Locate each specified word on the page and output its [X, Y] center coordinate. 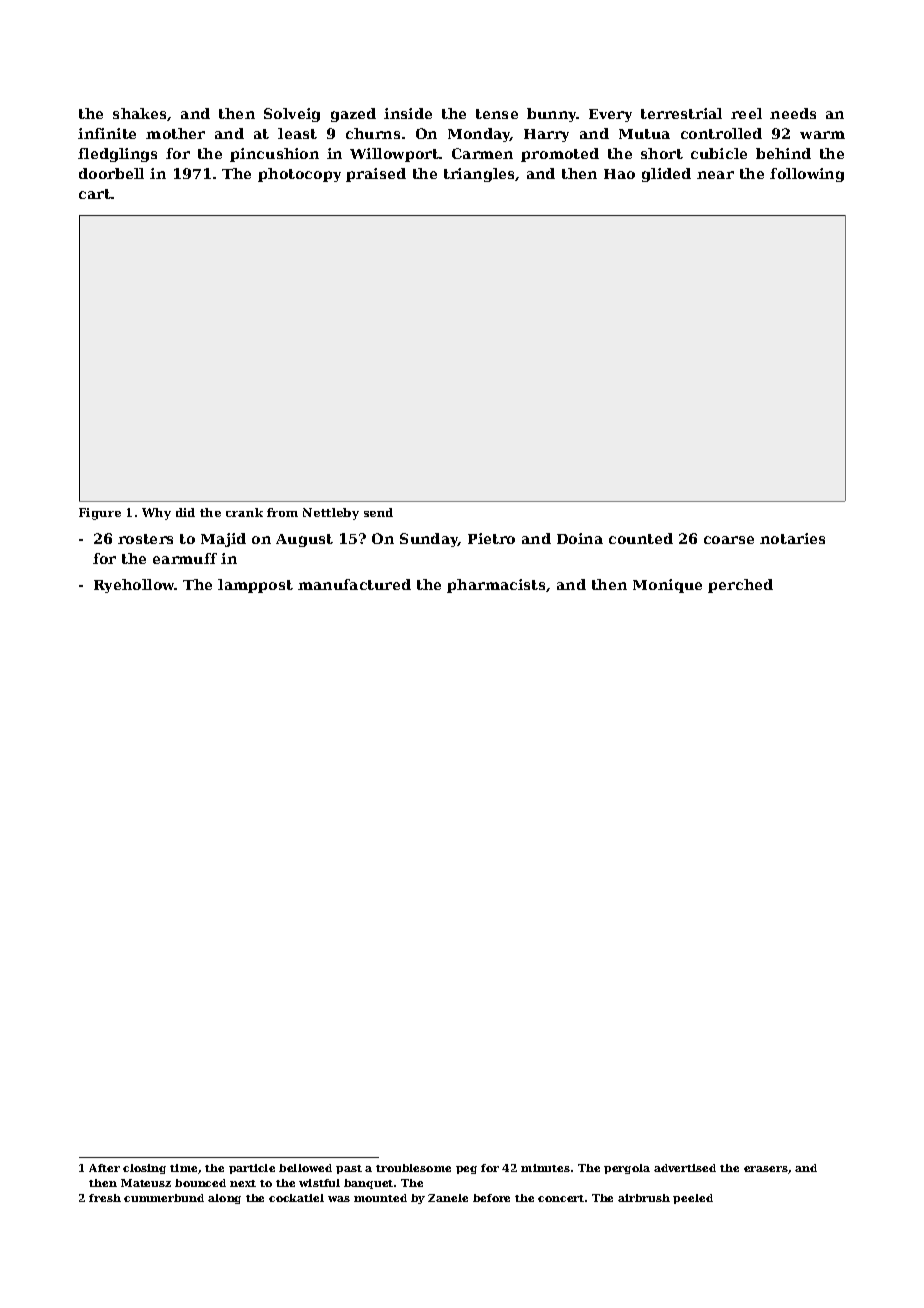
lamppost [255, 586]
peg [466, 1170]
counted [641, 538]
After [104, 1168]
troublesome [413, 1168]
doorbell [111, 173]
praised [376, 175]
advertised [685, 1168]
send [378, 512]
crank [244, 512]
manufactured [354, 584]
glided [666, 175]
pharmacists [496, 586]
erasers [766, 1169]
